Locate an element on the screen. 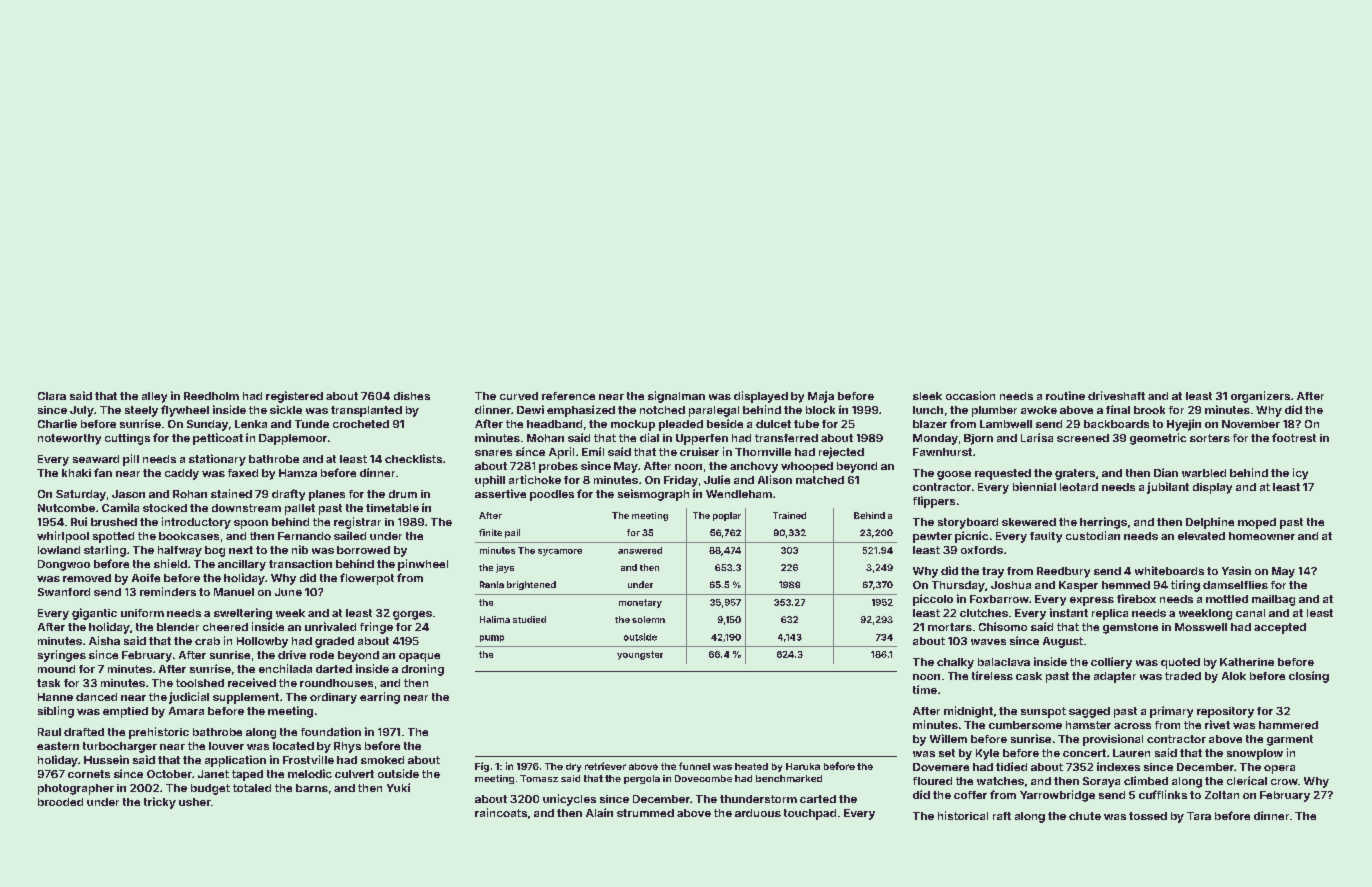 The width and height of the screenshot is (1372, 887). youngster is located at coordinates (640, 655).
